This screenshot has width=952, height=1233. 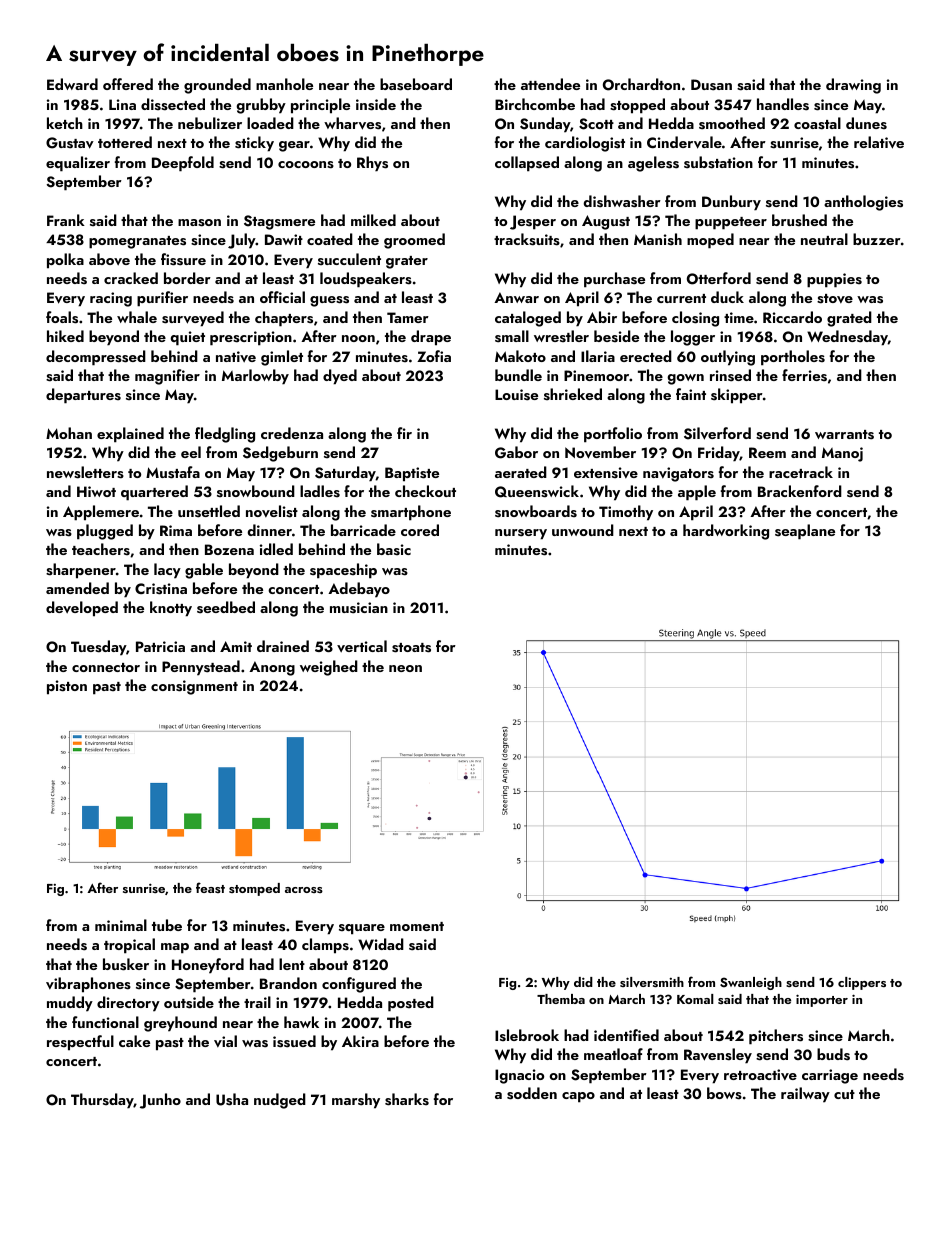 What do you see at coordinates (167, 377) in the screenshot?
I see `magnifier` at bounding box center [167, 377].
